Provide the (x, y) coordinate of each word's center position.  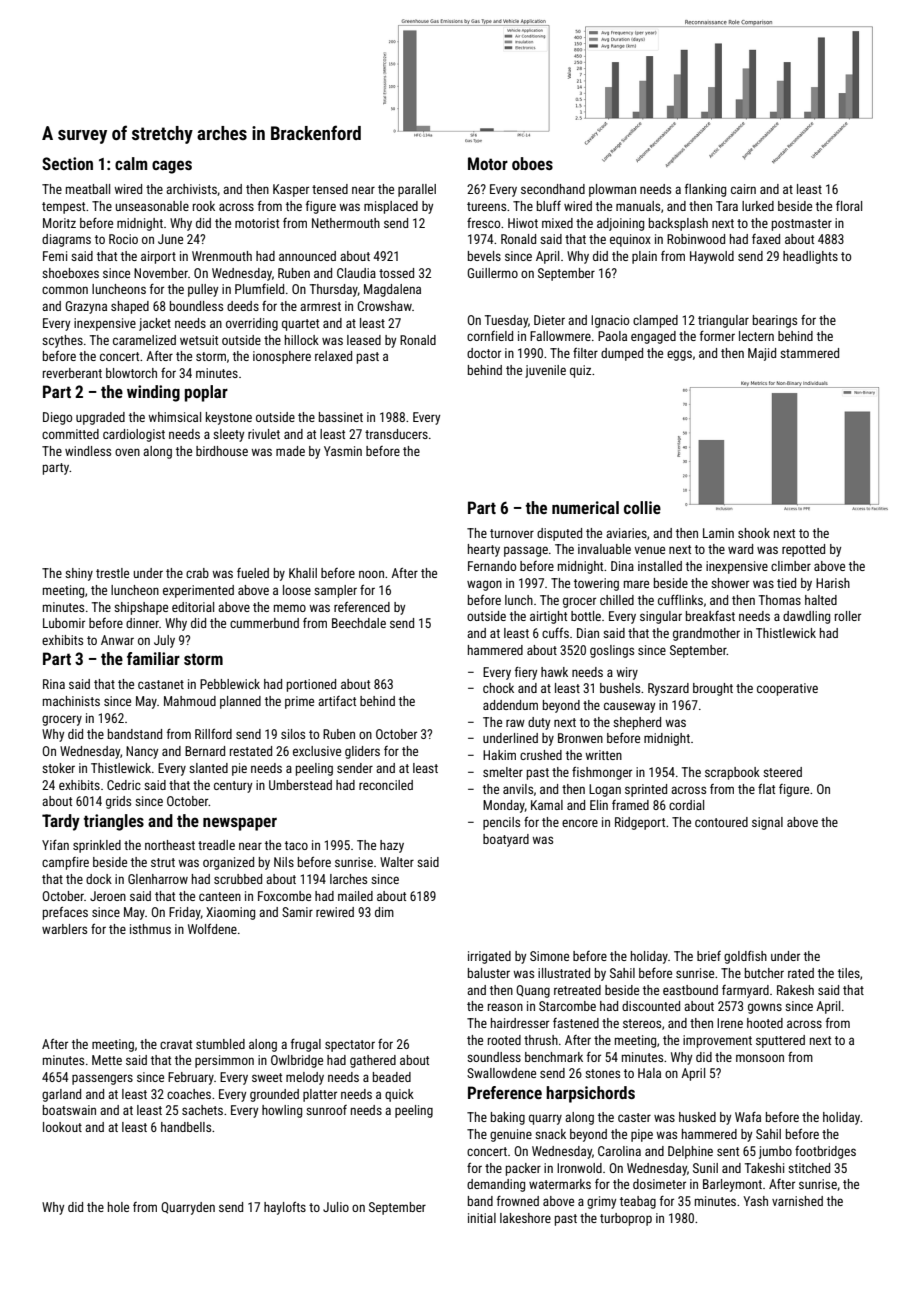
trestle (112, 573)
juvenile (545, 371)
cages (172, 167)
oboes (532, 163)
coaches (189, 1094)
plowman (612, 190)
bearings (775, 321)
